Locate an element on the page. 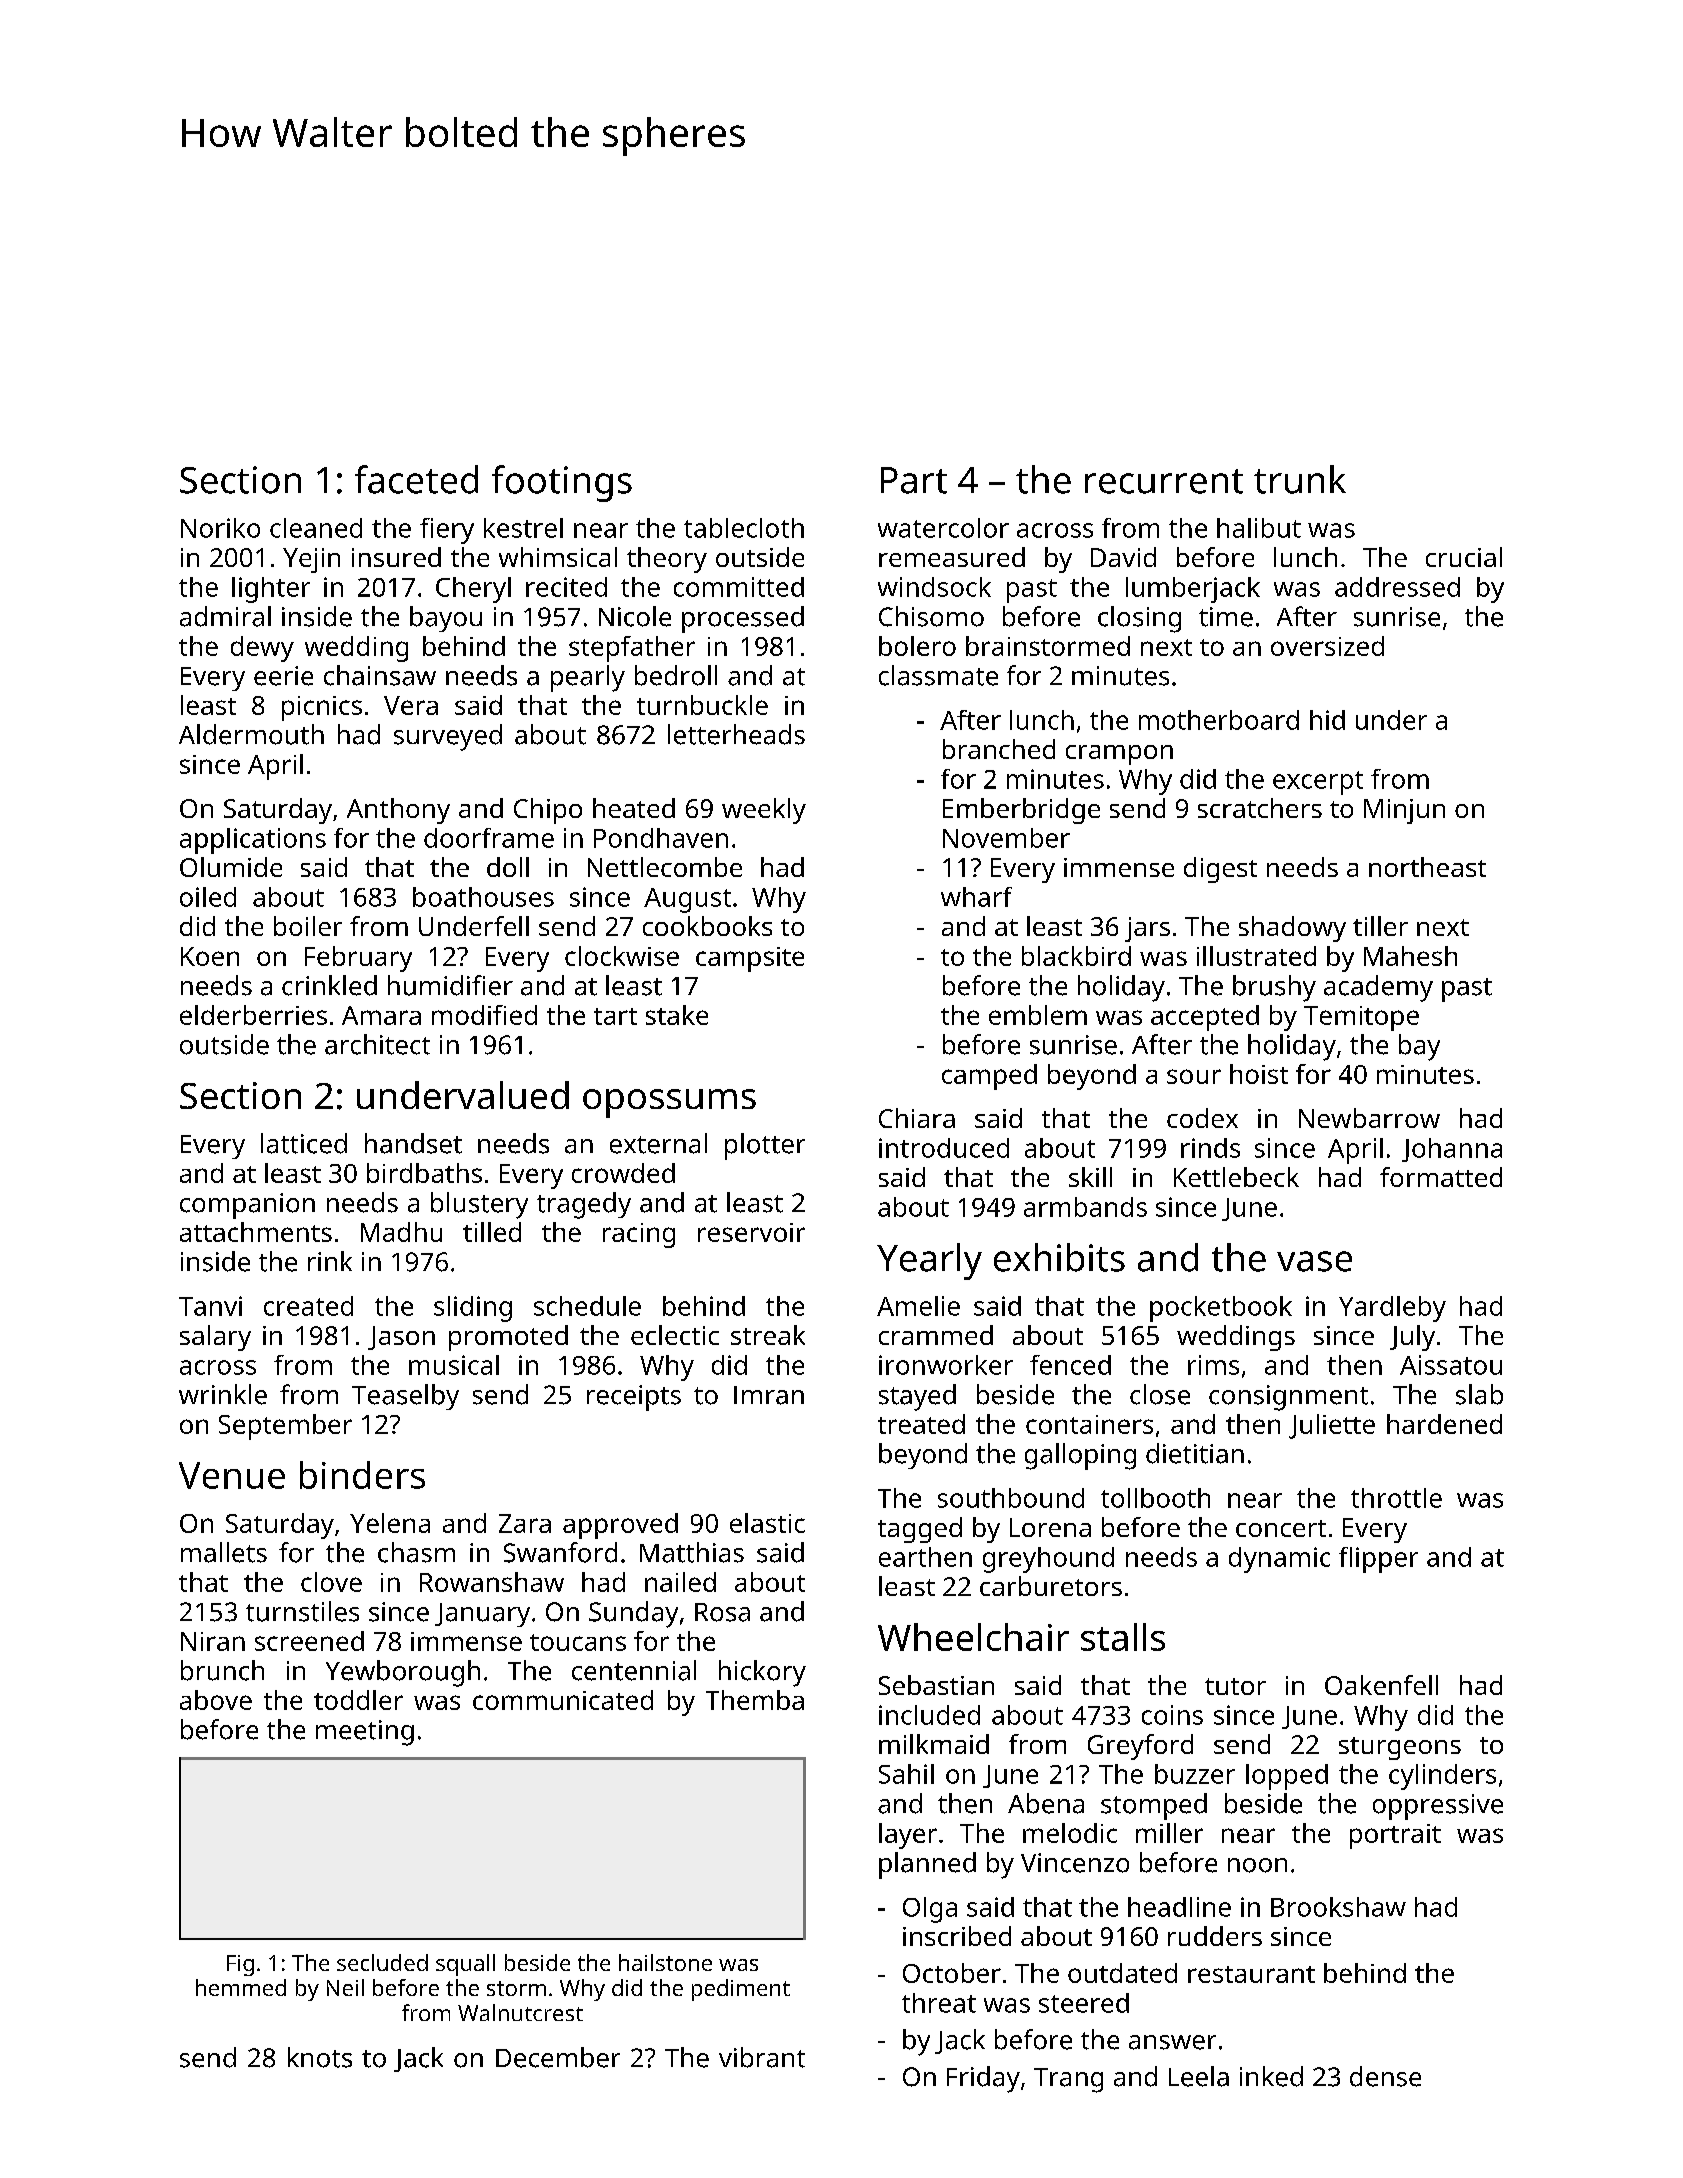 The width and height of the document is (1683, 2178). Part is located at coordinates (914, 480).
